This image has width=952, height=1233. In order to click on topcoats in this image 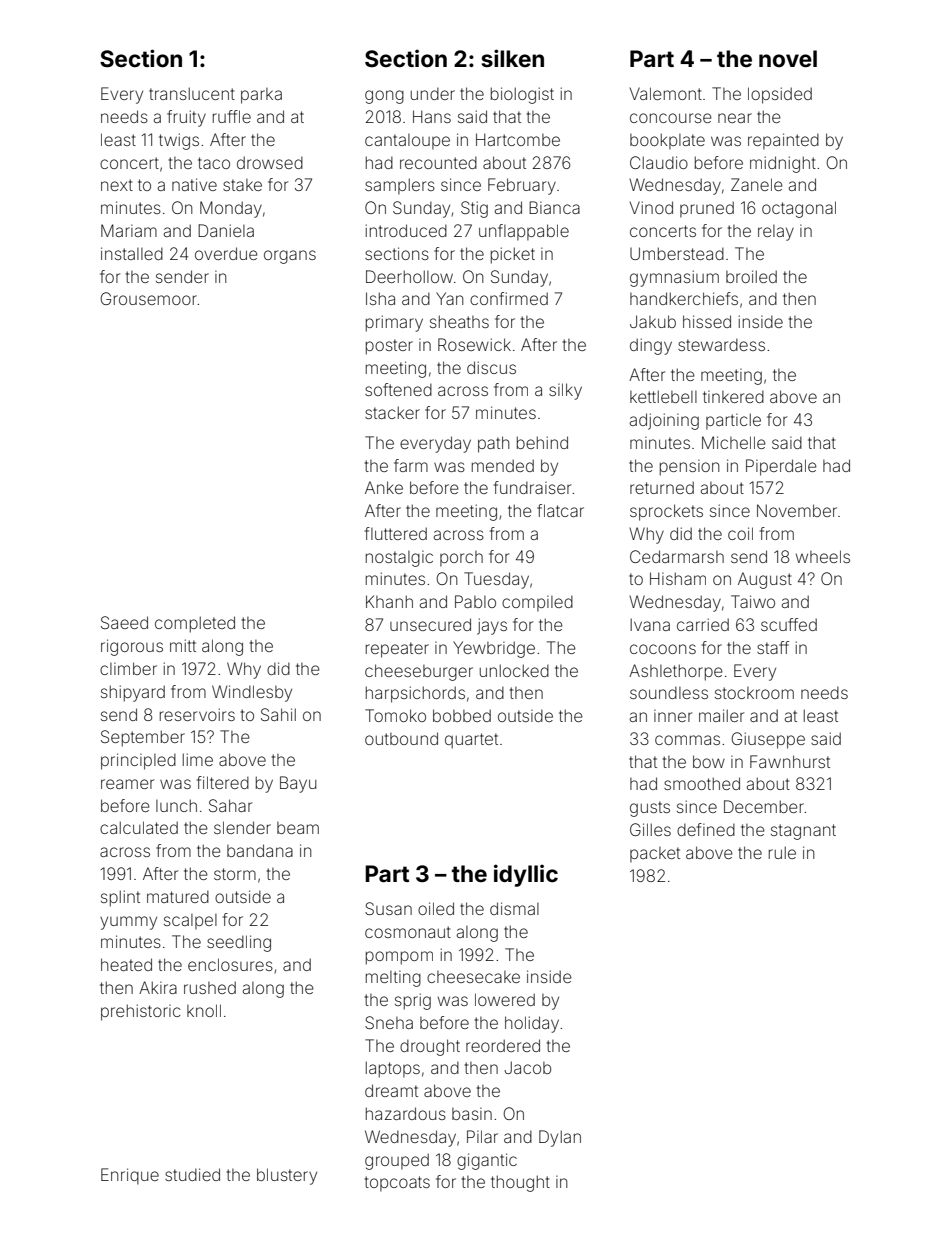, I will do `click(397, 1183)`.
